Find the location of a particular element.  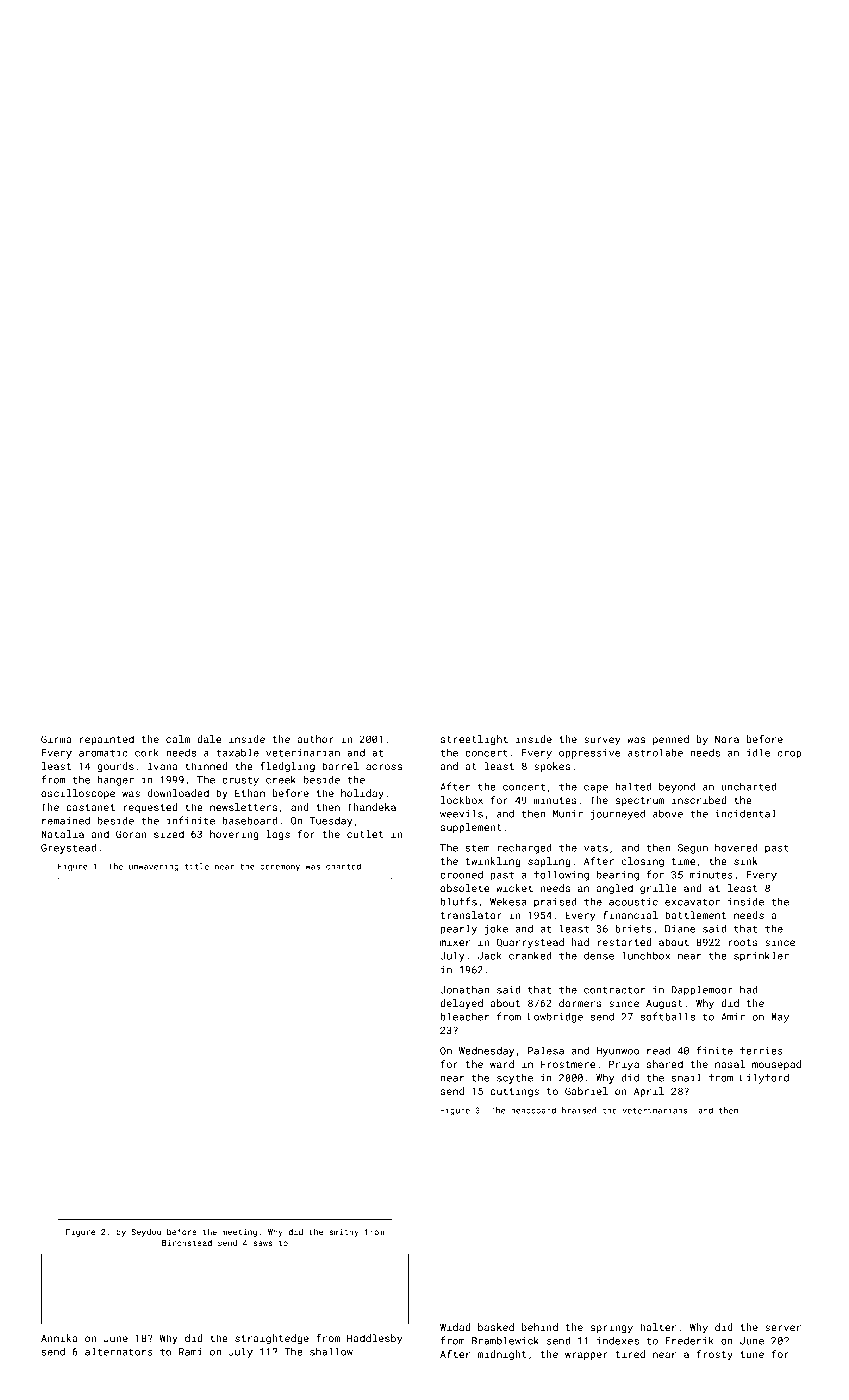

Wednesday is located at coordinates (486, 1052).
